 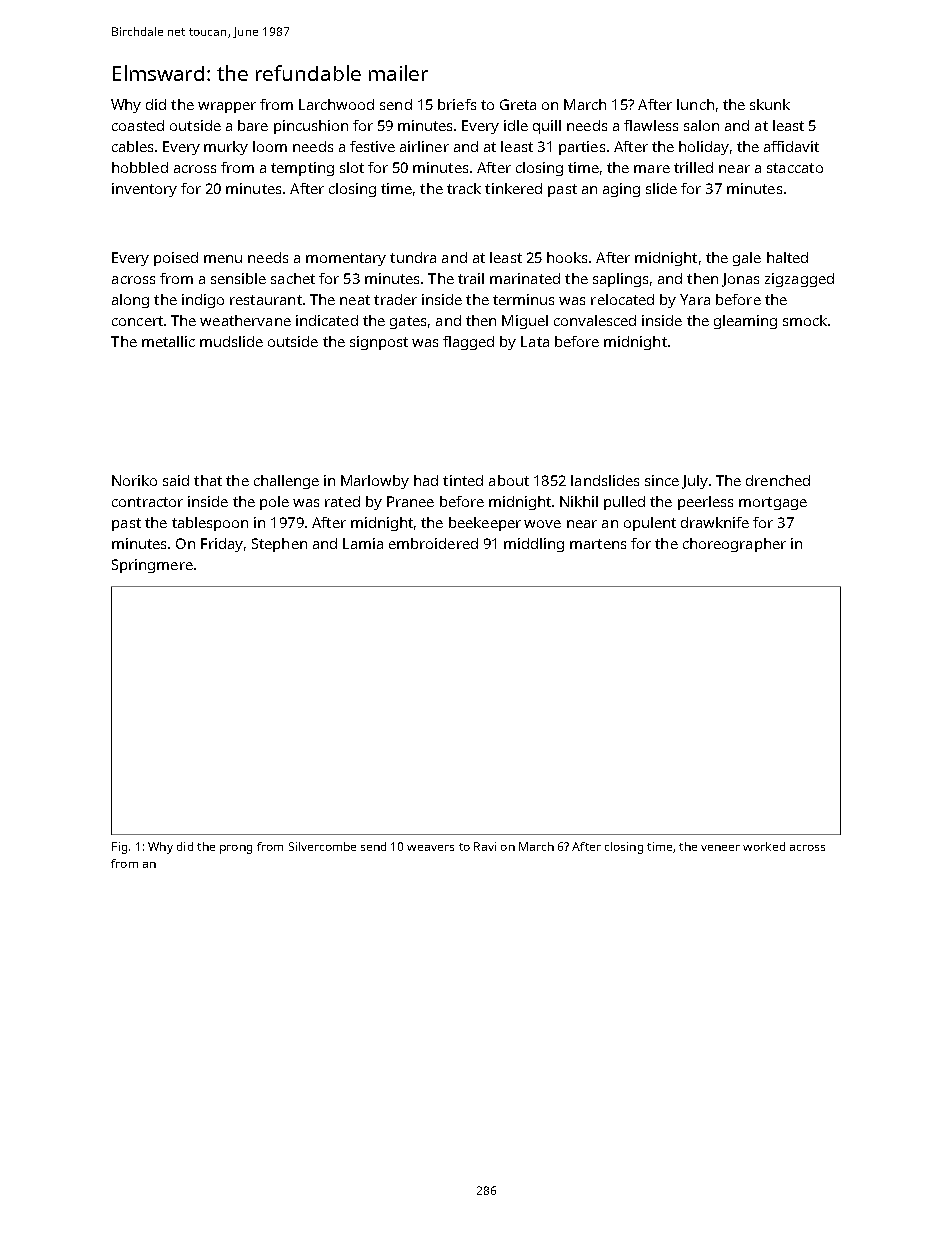 I want to click on martens, so click(x=598, y=544).
